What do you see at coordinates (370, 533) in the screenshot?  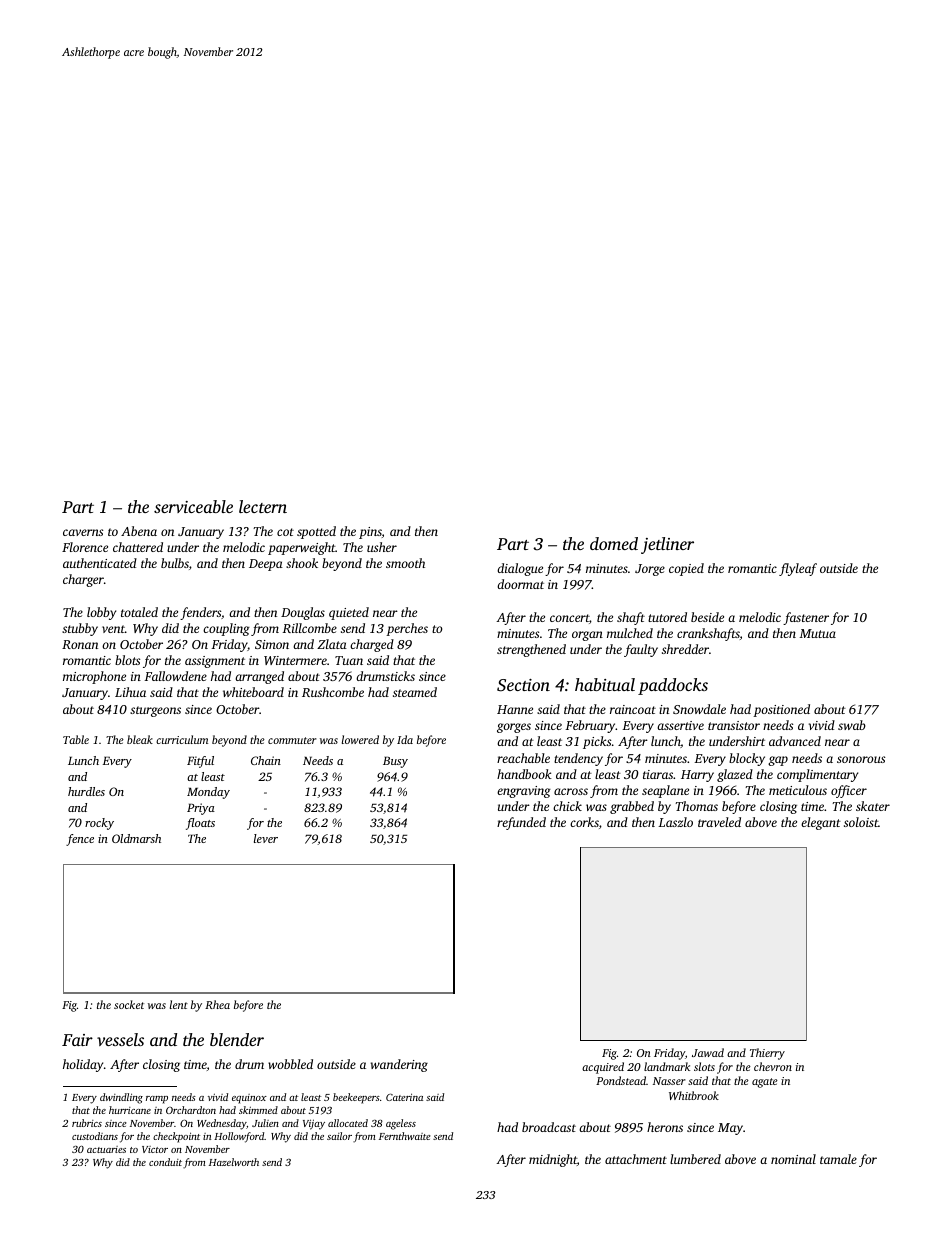 I see `pins` at bounding box center [370, 533].
